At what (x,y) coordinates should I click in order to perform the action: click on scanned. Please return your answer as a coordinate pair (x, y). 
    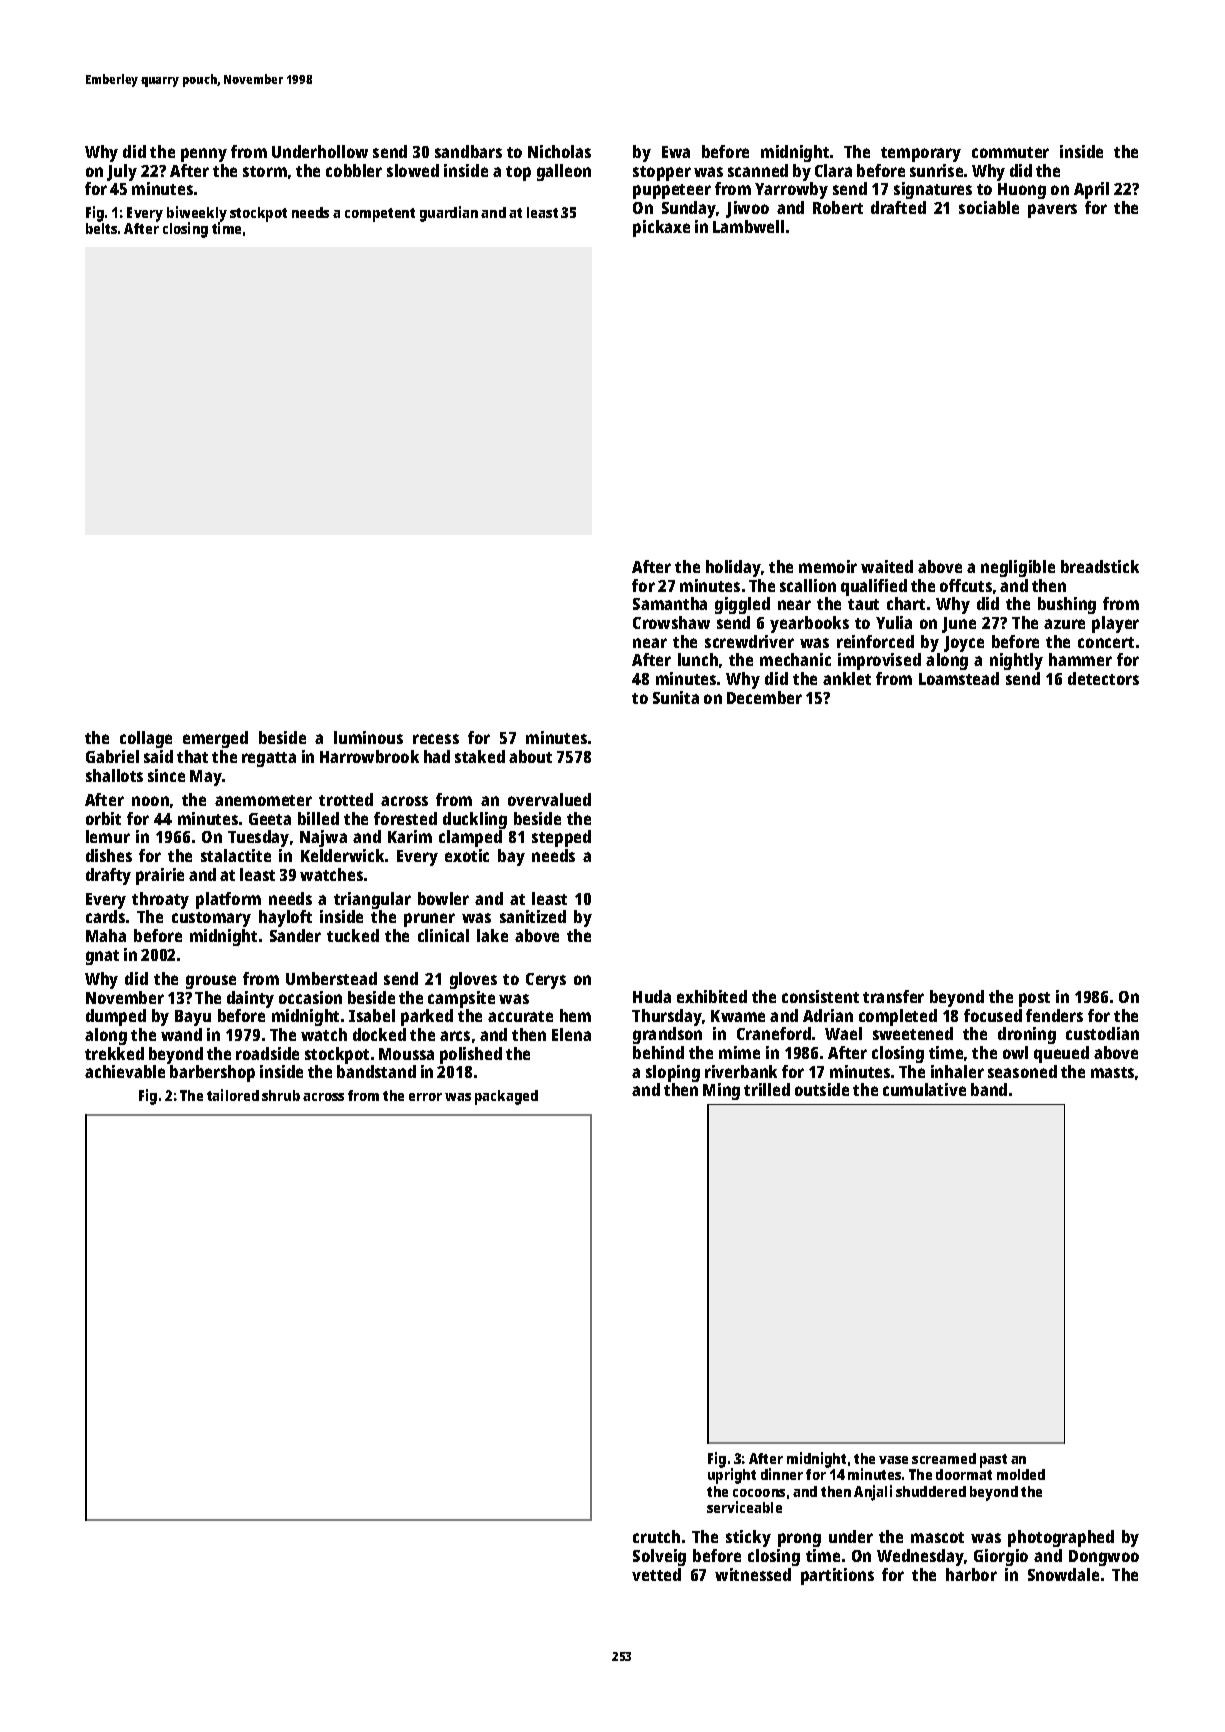
    Looking at the image, I should click on (758, 170).
